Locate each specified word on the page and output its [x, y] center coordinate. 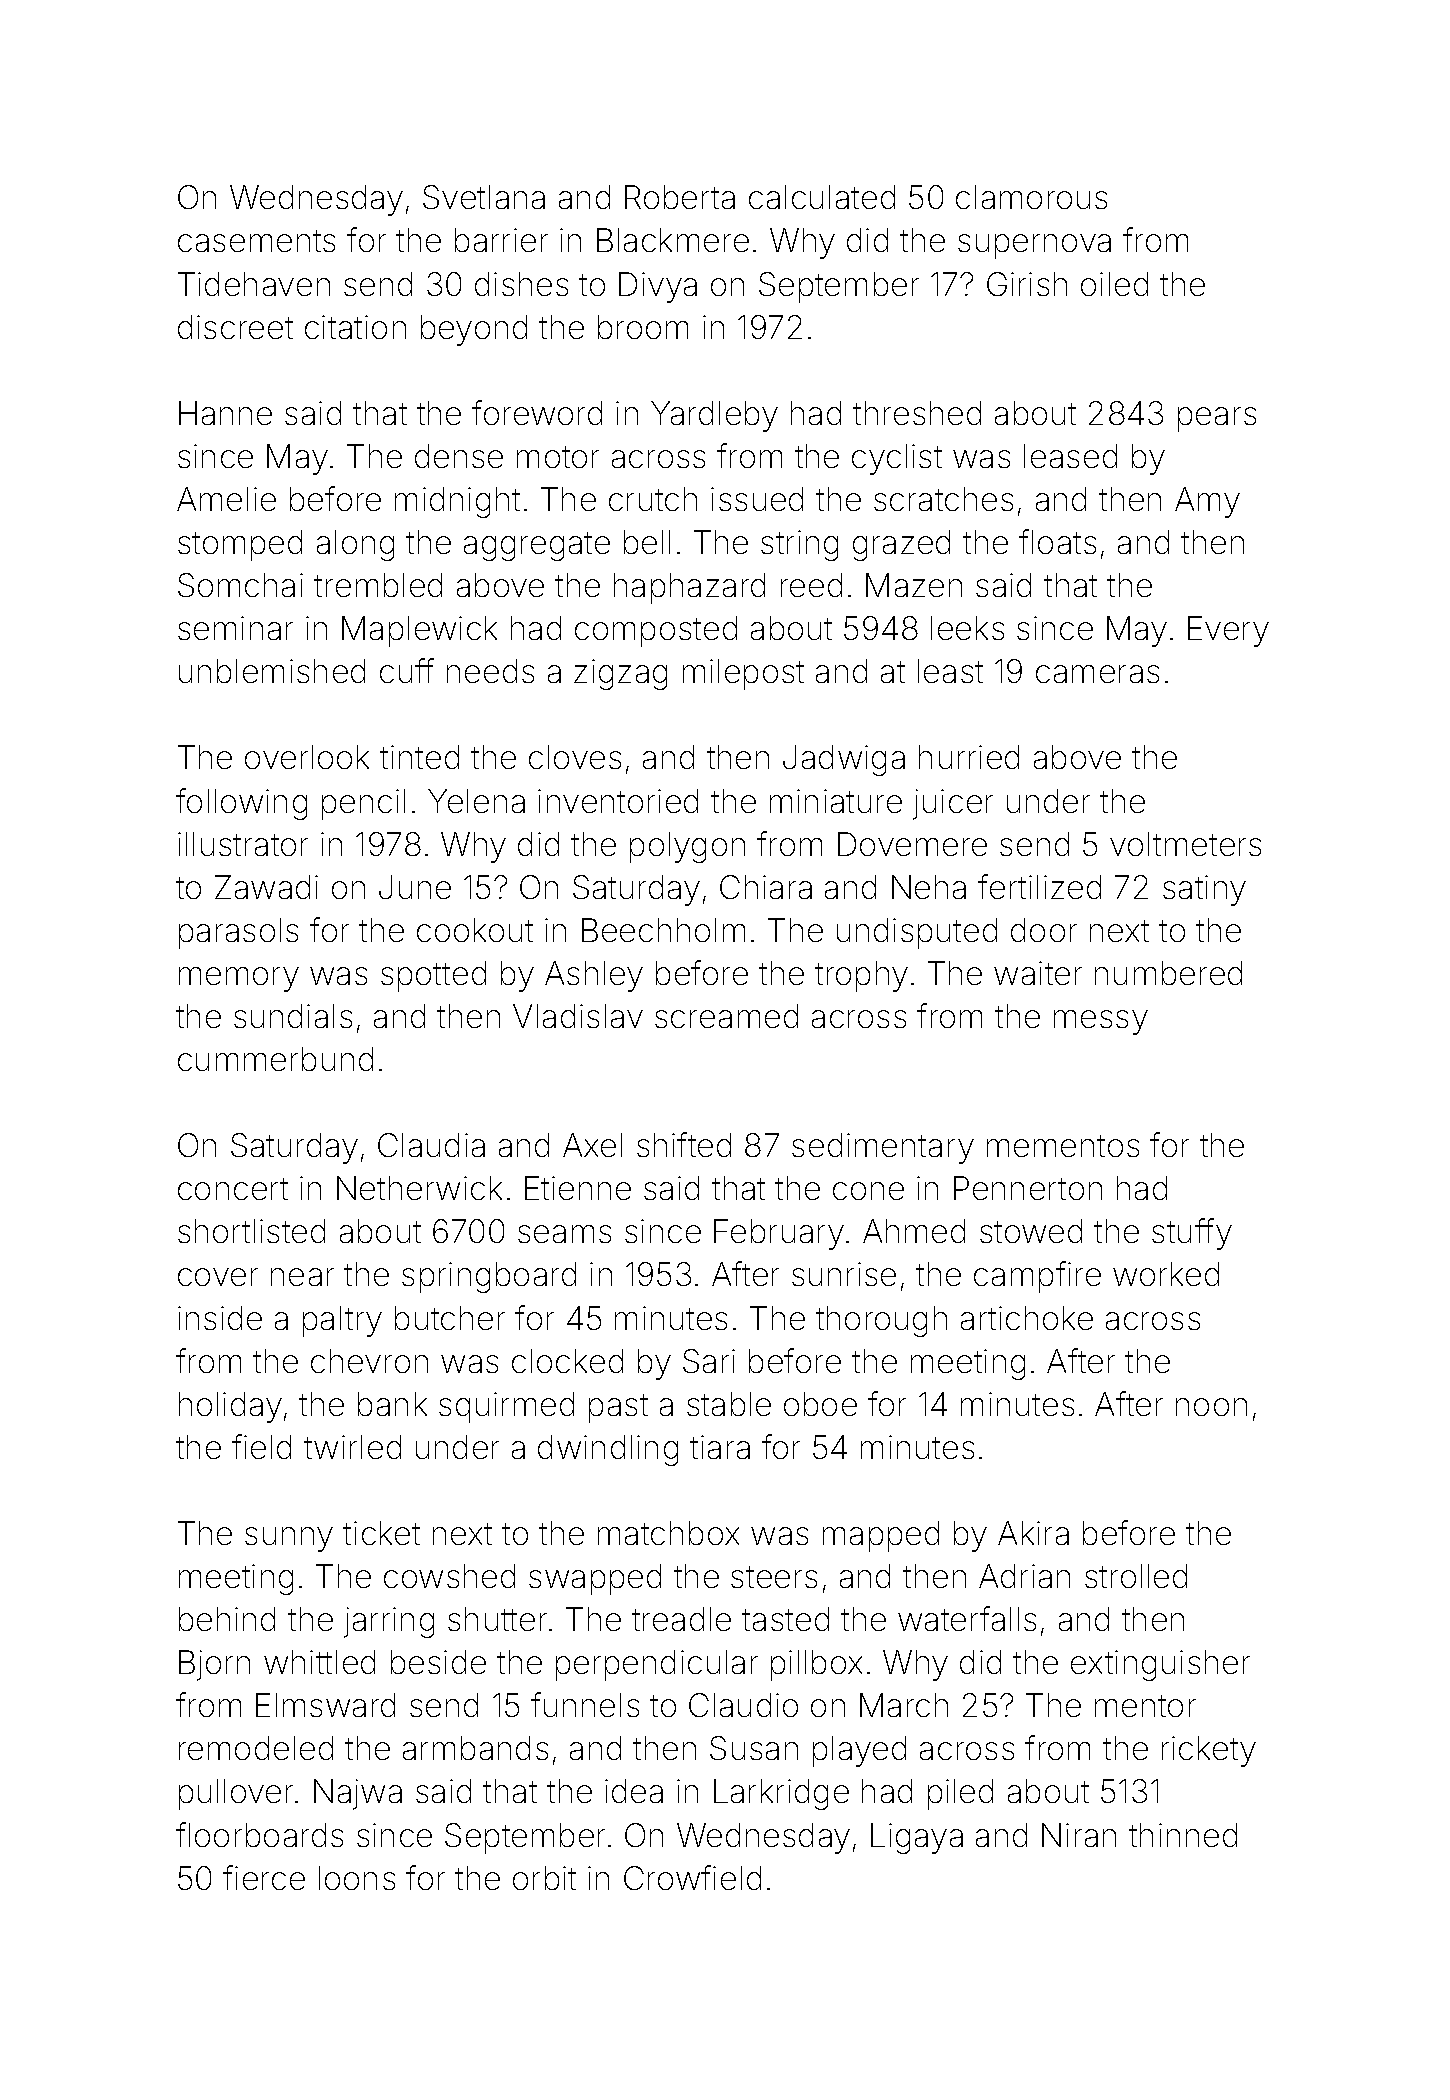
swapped [595, 1579]
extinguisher [1160, 1665]
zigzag [620, 674]
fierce [264, 1877]
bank [392, 1404]
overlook [307, 757]
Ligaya [917, 1838]
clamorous [1031, 197]
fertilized [1039, 886]
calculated [822, 197]
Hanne [225, 413]
